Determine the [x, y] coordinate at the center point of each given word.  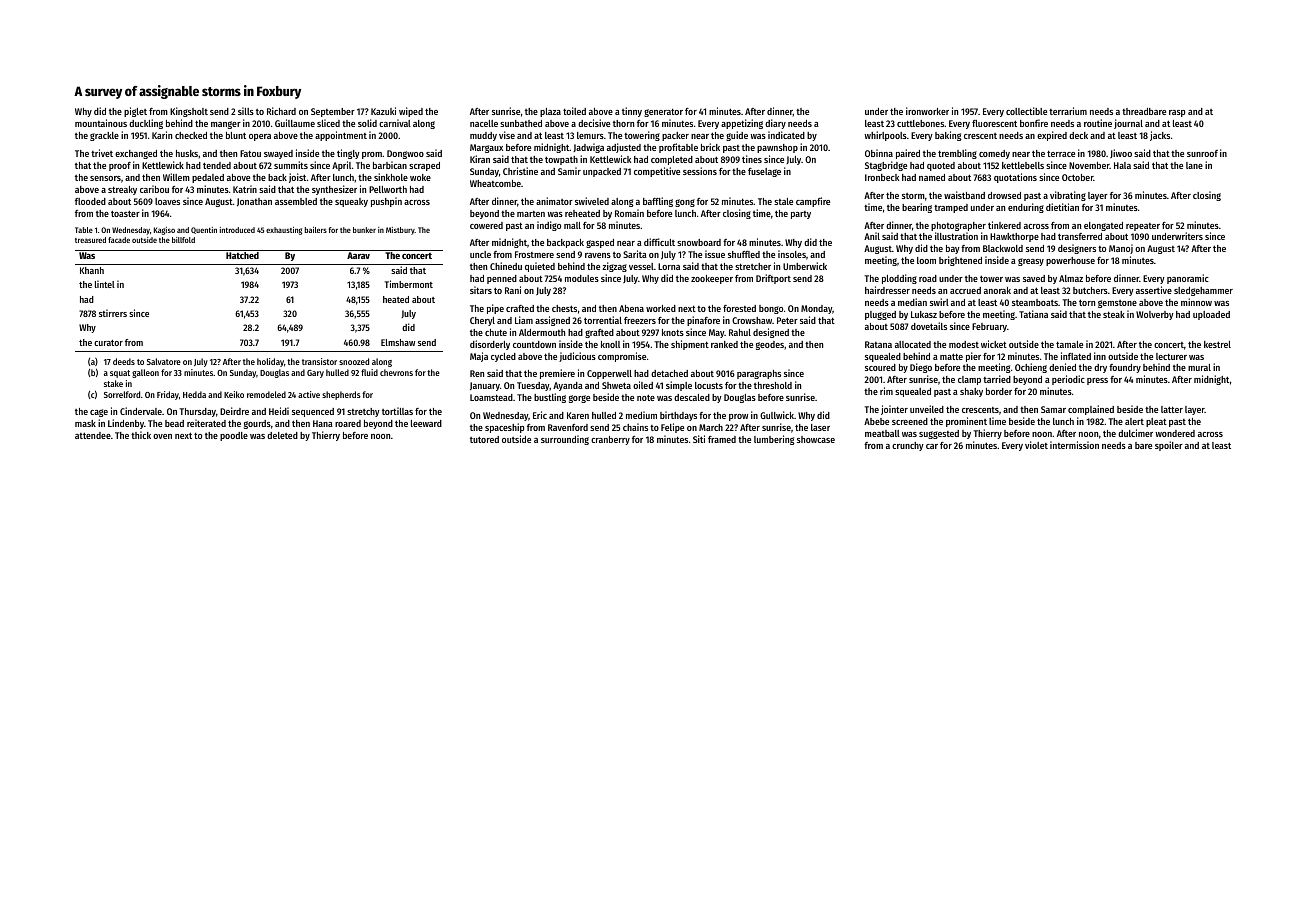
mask [85, 423]
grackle [104, 136]
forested [739, 308]
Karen [578, 415]
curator [108, 343]
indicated [786, 135]
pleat [1156, 422]
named [932, 177]
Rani [513, 290]
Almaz [1071, 278]
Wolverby [1155, 315]
